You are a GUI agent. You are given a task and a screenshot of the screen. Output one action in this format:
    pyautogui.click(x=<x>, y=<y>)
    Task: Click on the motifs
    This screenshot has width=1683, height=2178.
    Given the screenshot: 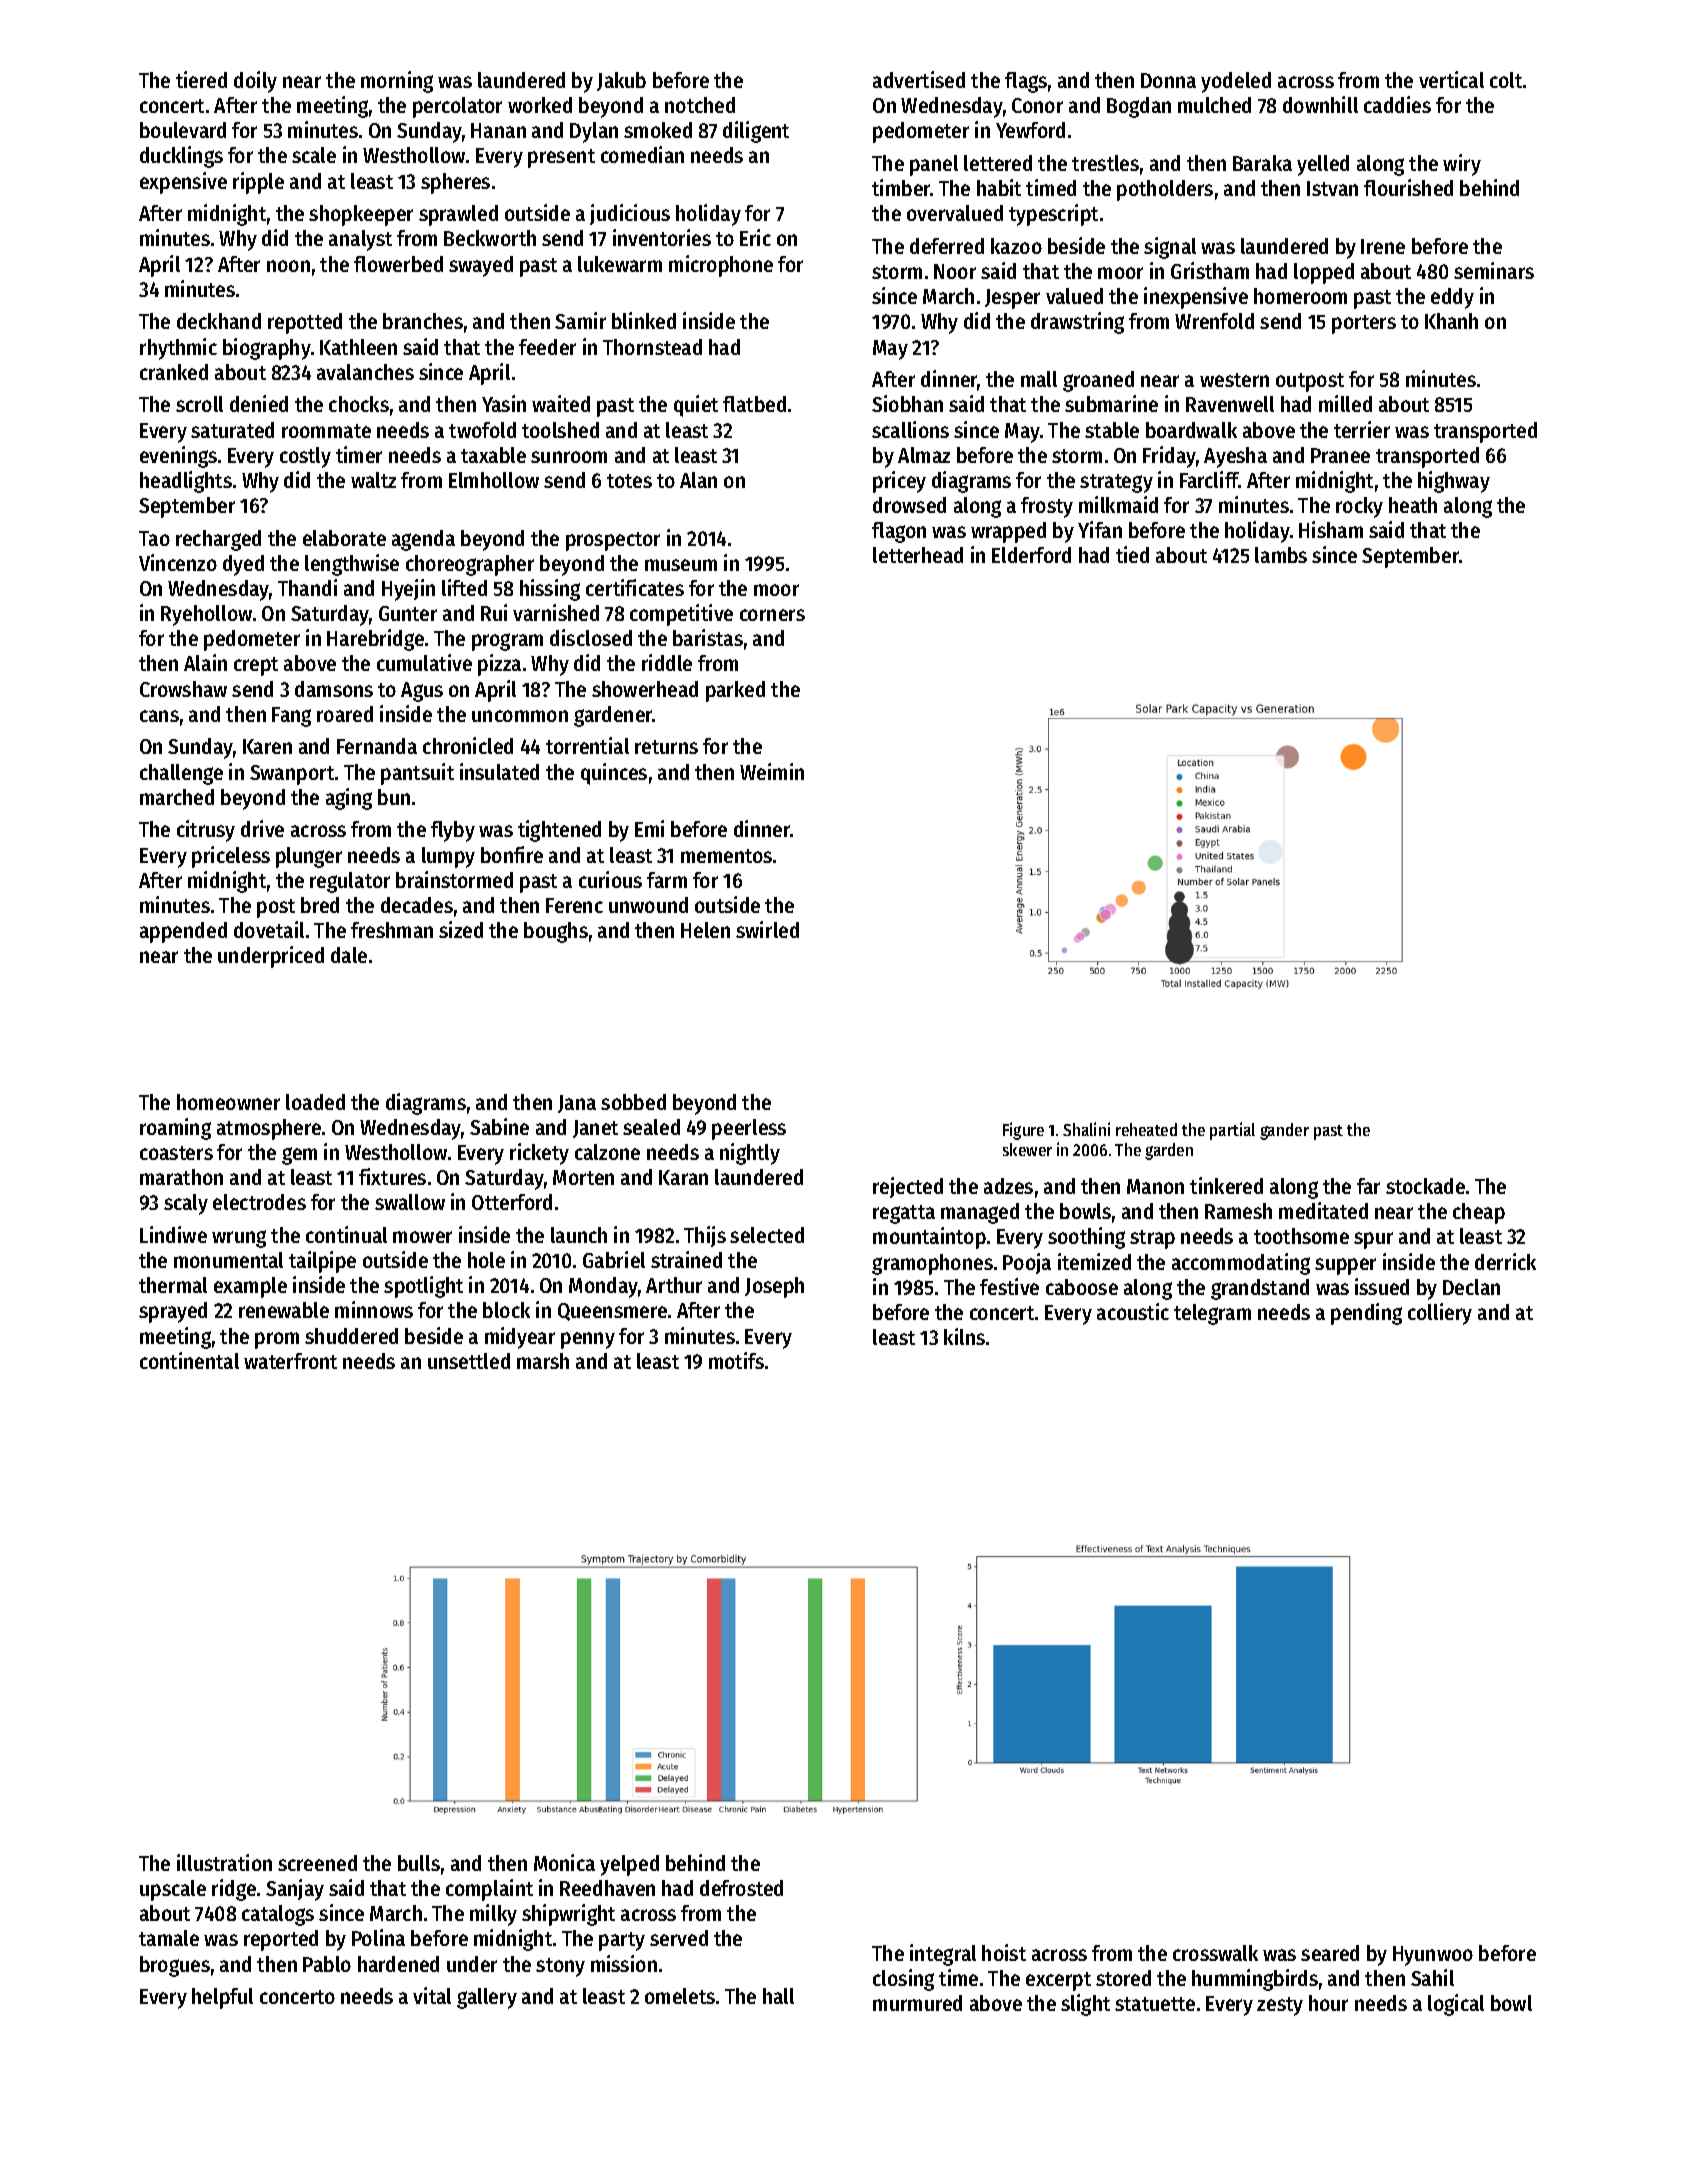 What is the action you would take?
    pyautogui.click(x=736, y=1360)
